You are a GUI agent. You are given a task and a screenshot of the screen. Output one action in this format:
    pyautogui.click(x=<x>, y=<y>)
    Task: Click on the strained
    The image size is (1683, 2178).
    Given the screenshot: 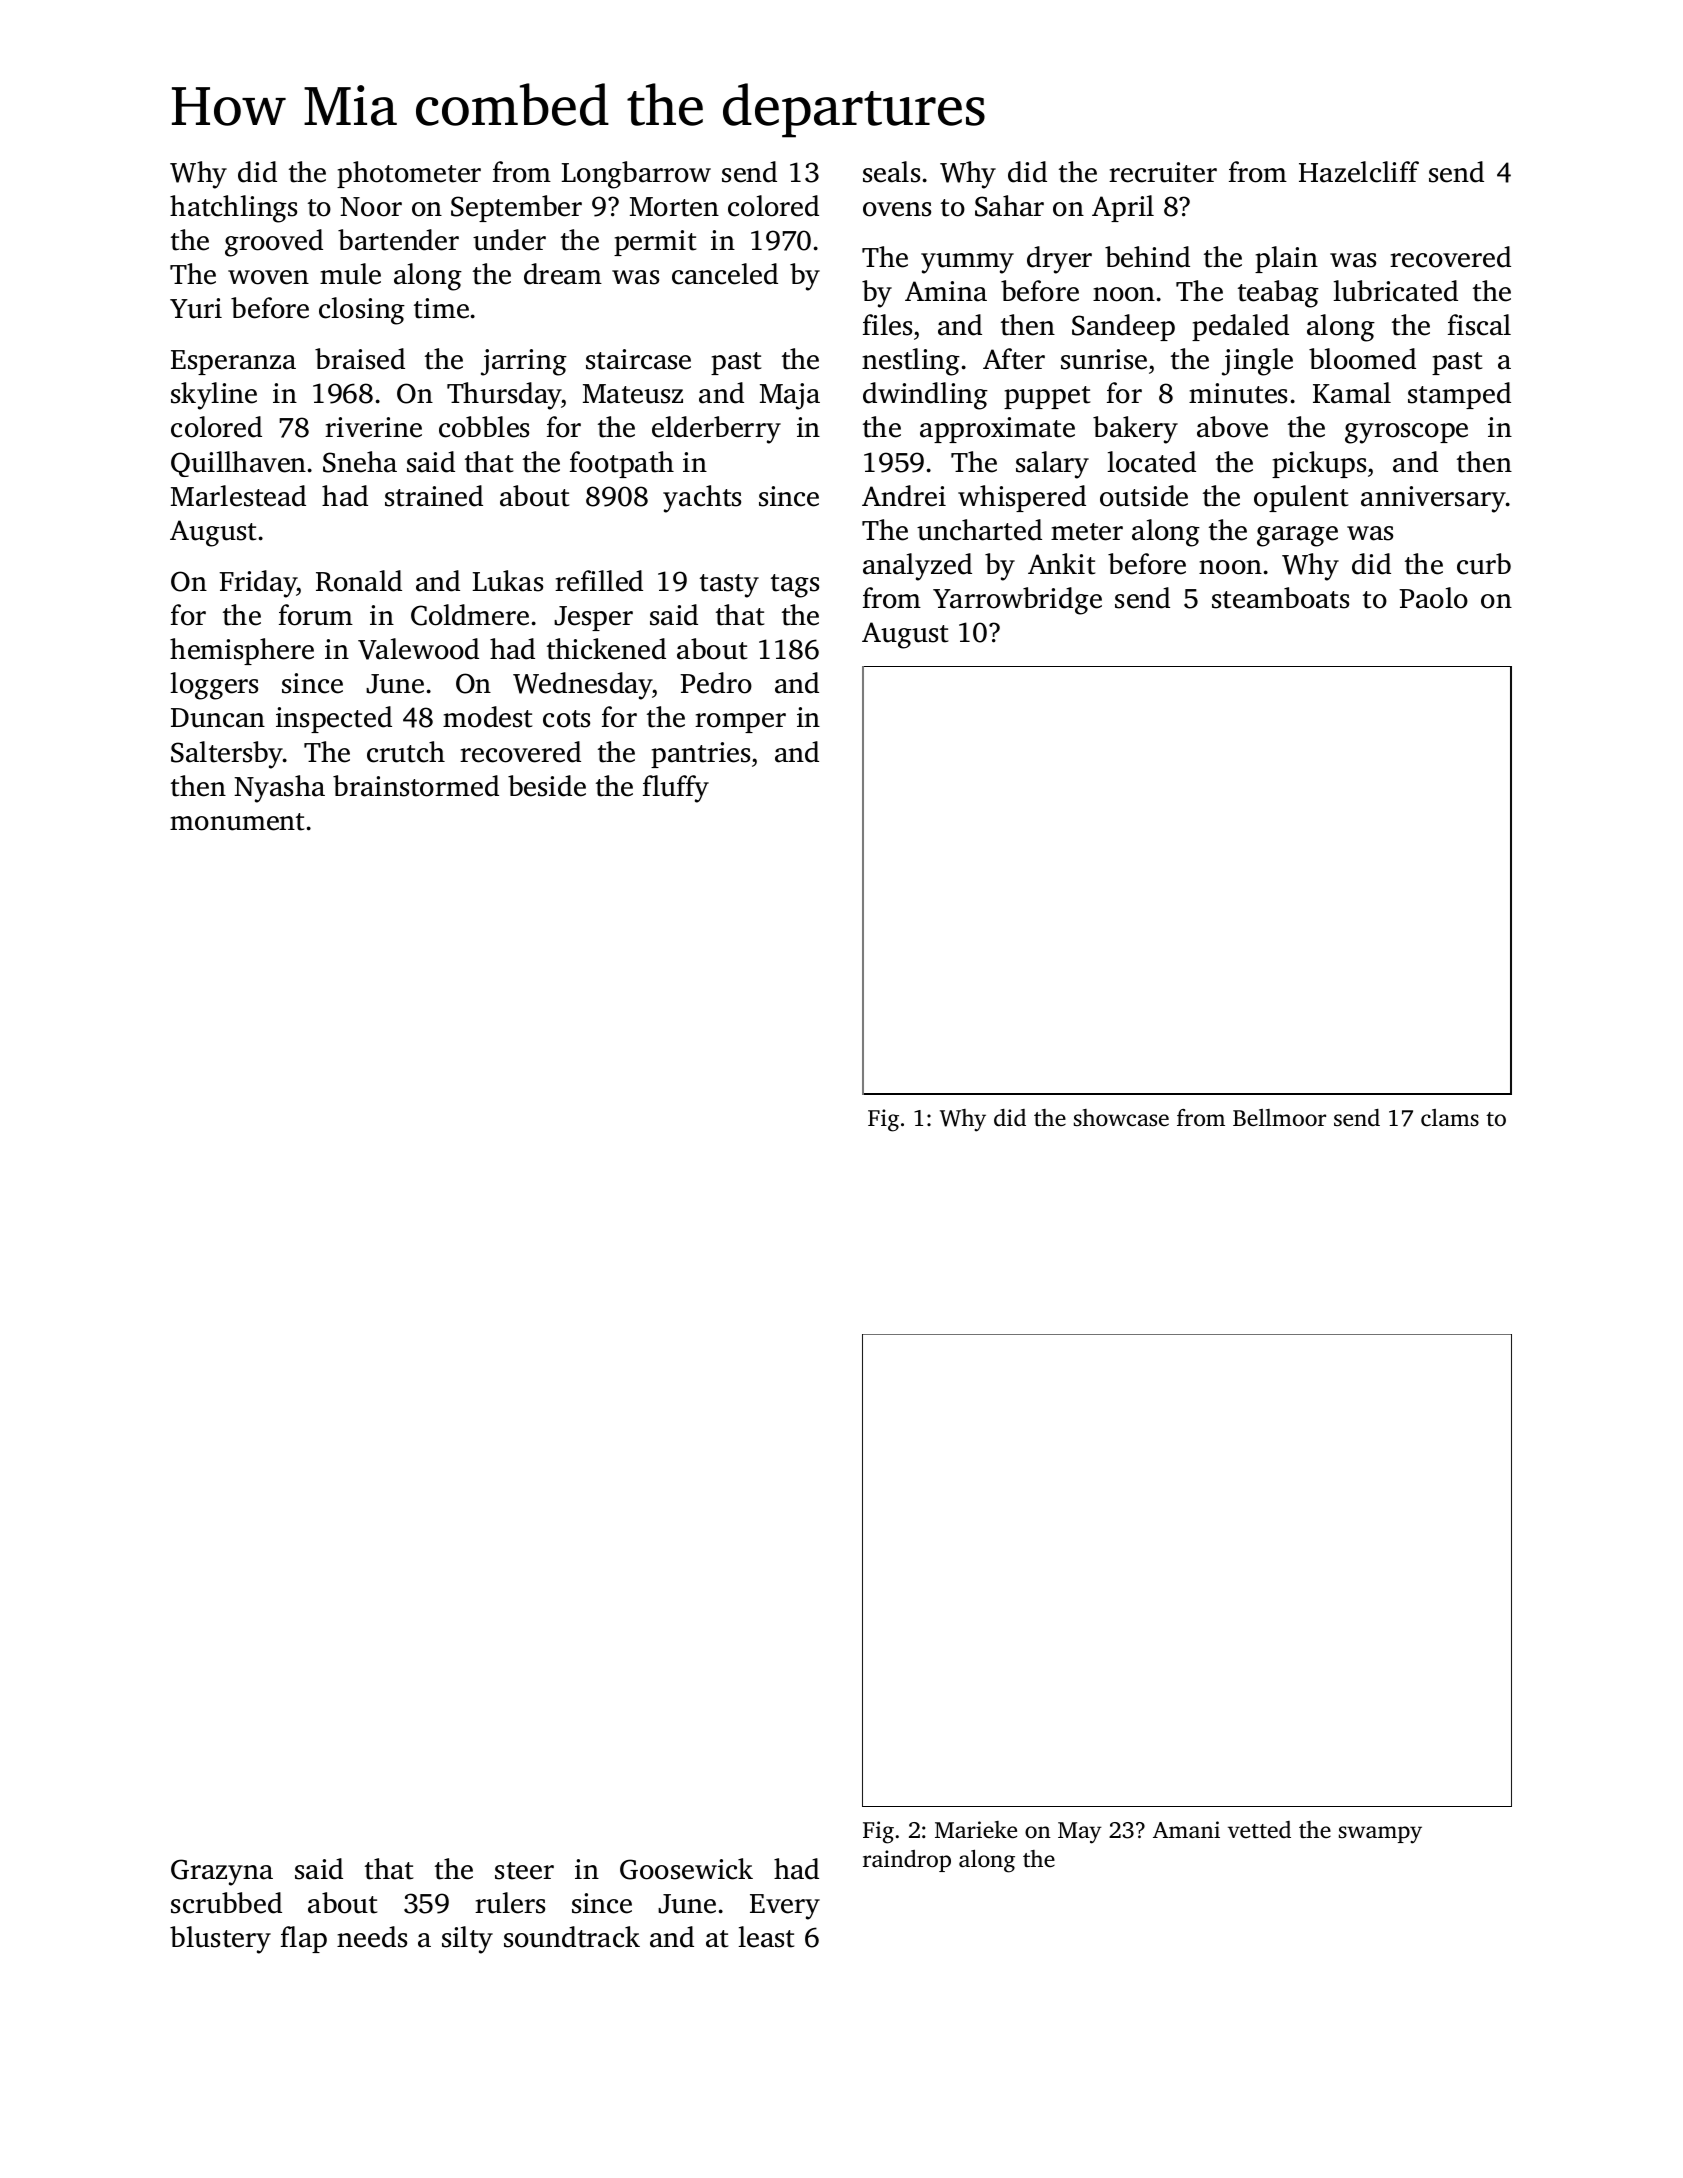 What is the action you would take?
    pyautogui.click(x=434, y=496)
